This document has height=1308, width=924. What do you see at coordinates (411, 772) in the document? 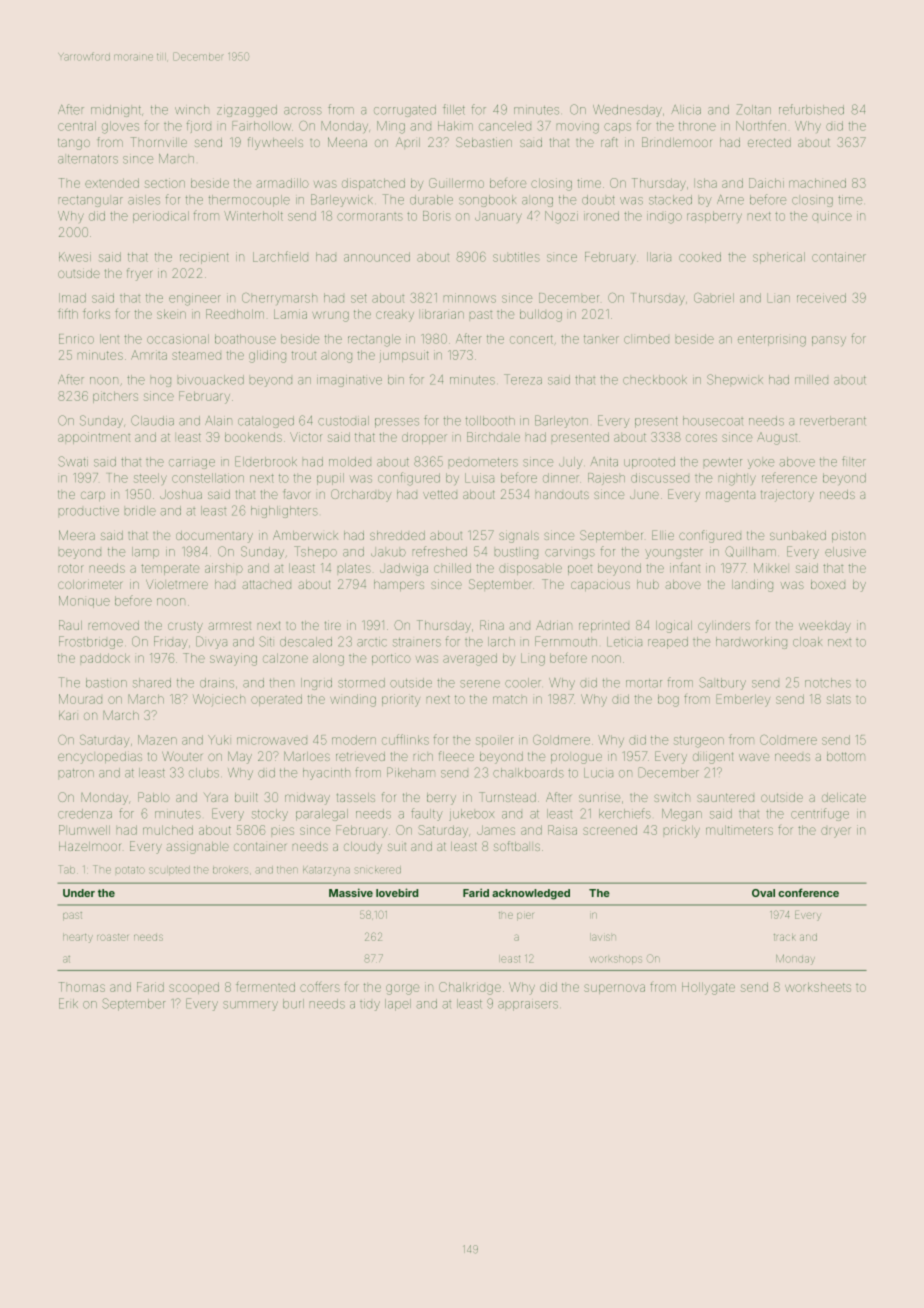
I see `Pikeham` at bounding box center [411, 772].
